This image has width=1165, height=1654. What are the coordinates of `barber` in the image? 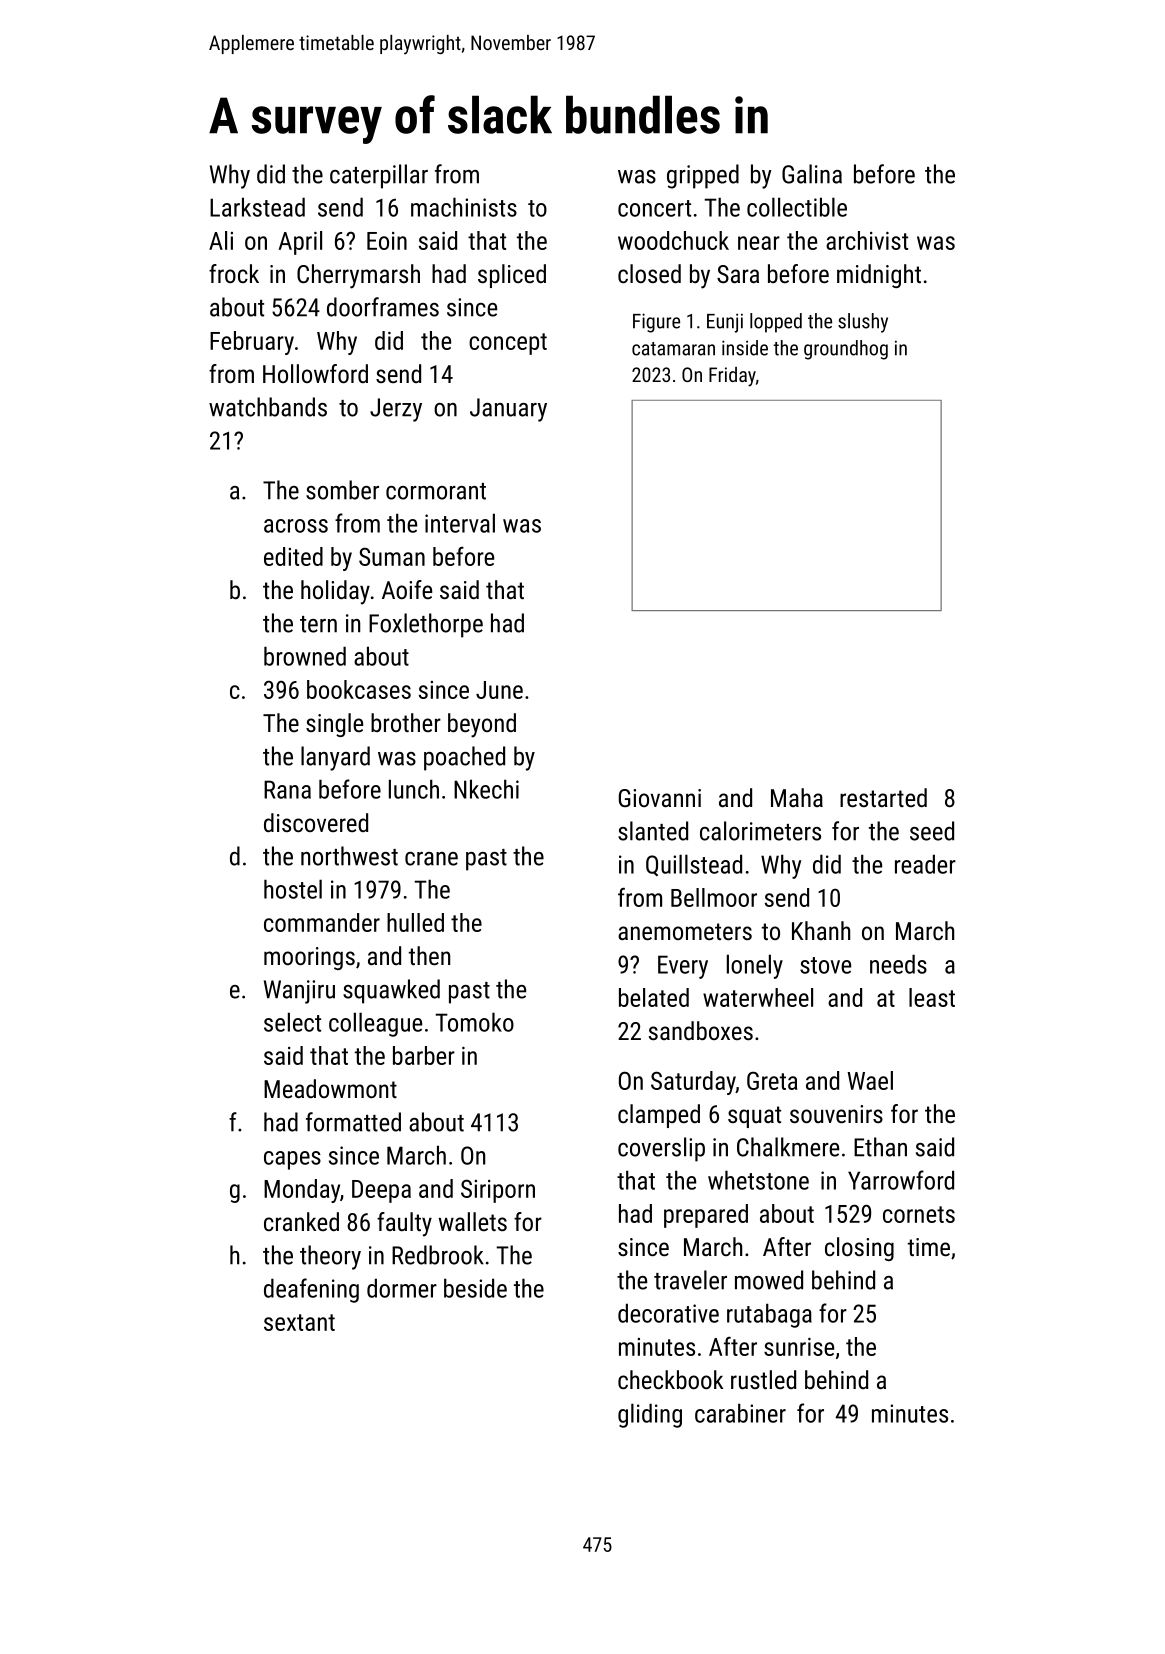 It's located at (424, 1055).
